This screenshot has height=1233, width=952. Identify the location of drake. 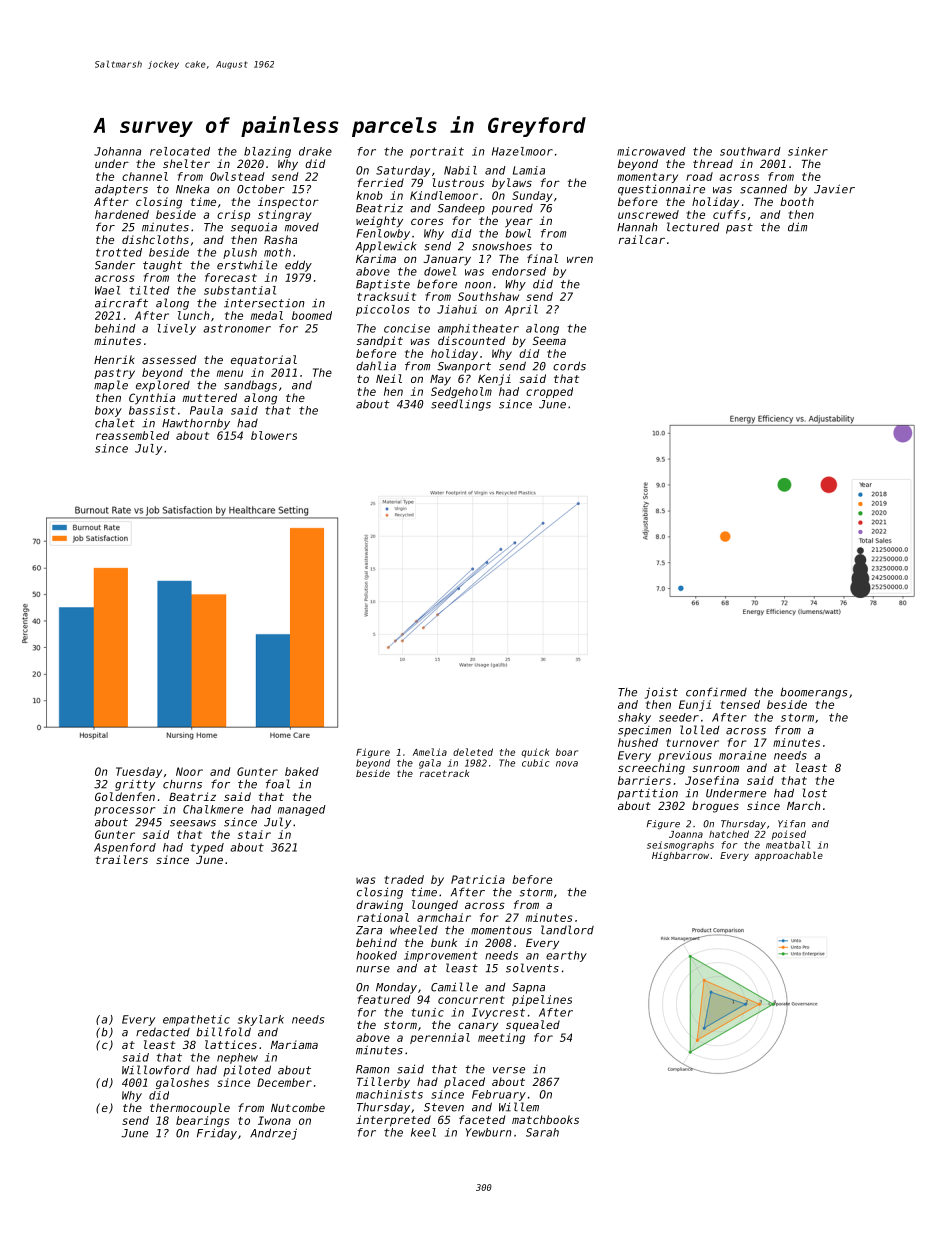
(315, 151).
